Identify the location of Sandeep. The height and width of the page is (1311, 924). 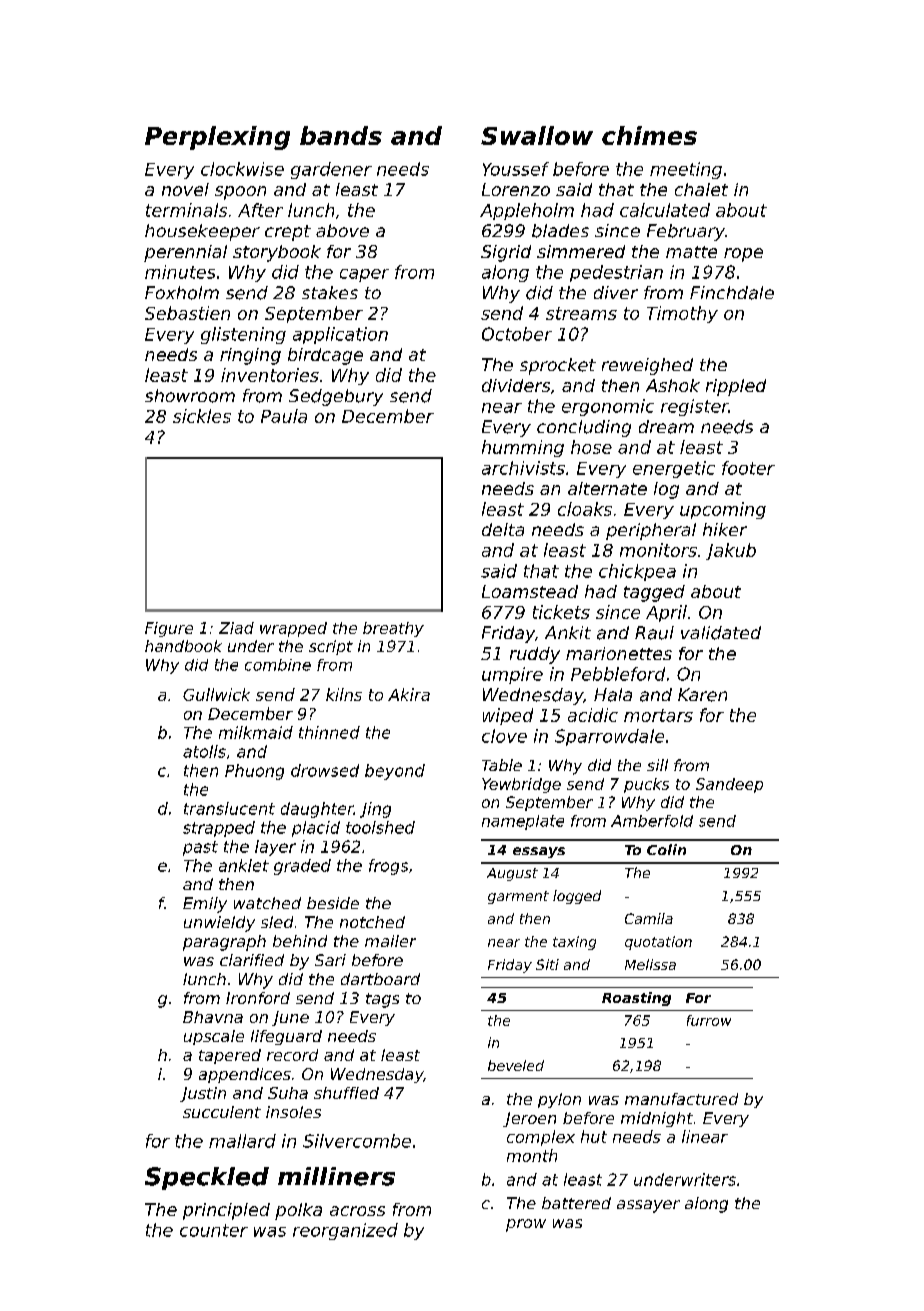
(729, 785).
